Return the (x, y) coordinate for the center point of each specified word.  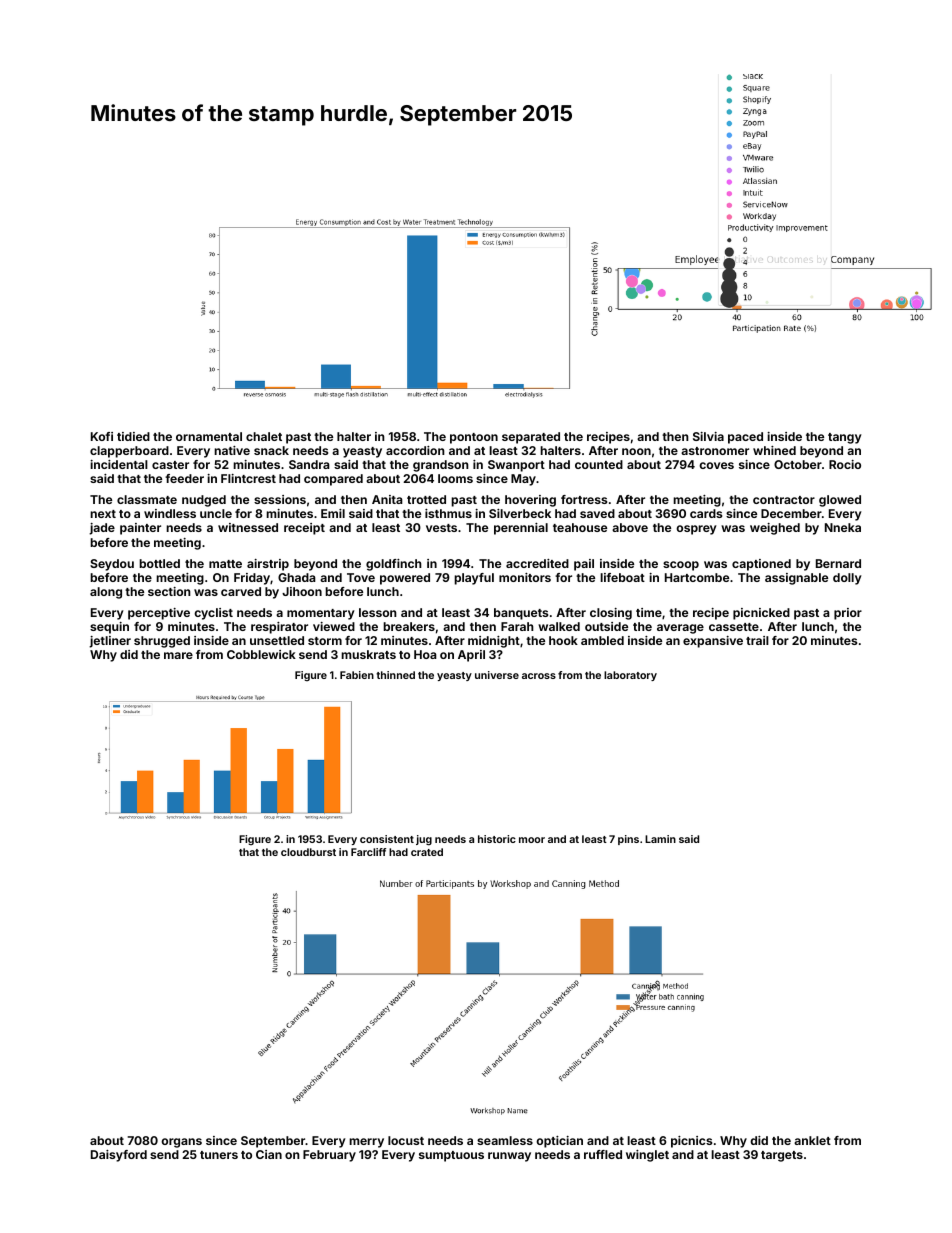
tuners (219, 1155)
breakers (409, 626)
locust (406, 1140)
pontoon (474, 438)
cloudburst (308, 852)
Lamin (660, 839)
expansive (713, 642)
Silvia (708, 436)
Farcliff (368, 852)
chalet (264, 436)
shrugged (162, 642)
